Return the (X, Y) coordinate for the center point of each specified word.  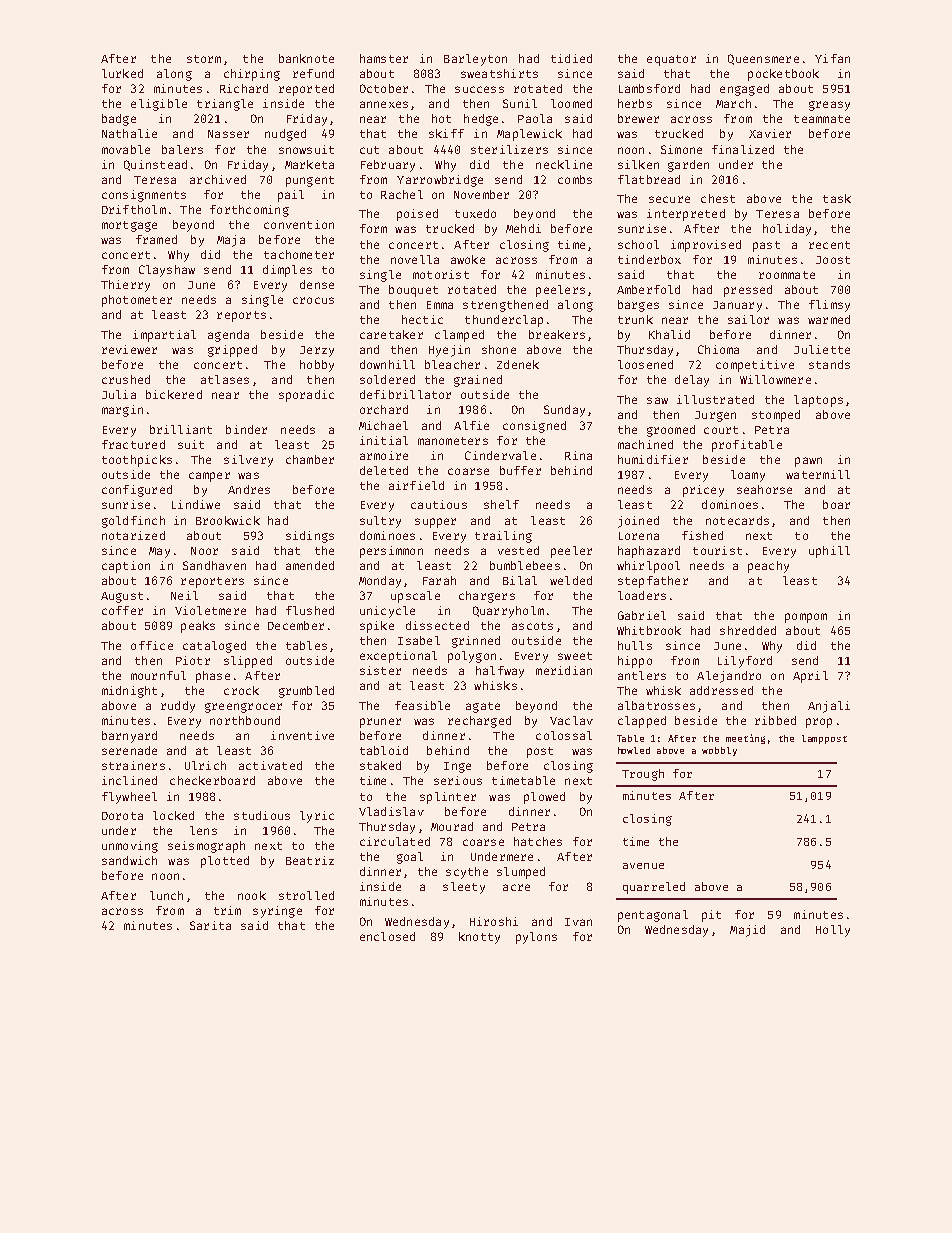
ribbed (775, 720)
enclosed (387, 936)
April (810, 677)
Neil (184, 595)
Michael (383, 425)
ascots (532, 626)
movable (126, 149)
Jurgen (715, 416)
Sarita (210, 925)
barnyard (129, 737)
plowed (544, 798)
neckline (564, 164)
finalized (743, 149)
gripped (232, 351)
